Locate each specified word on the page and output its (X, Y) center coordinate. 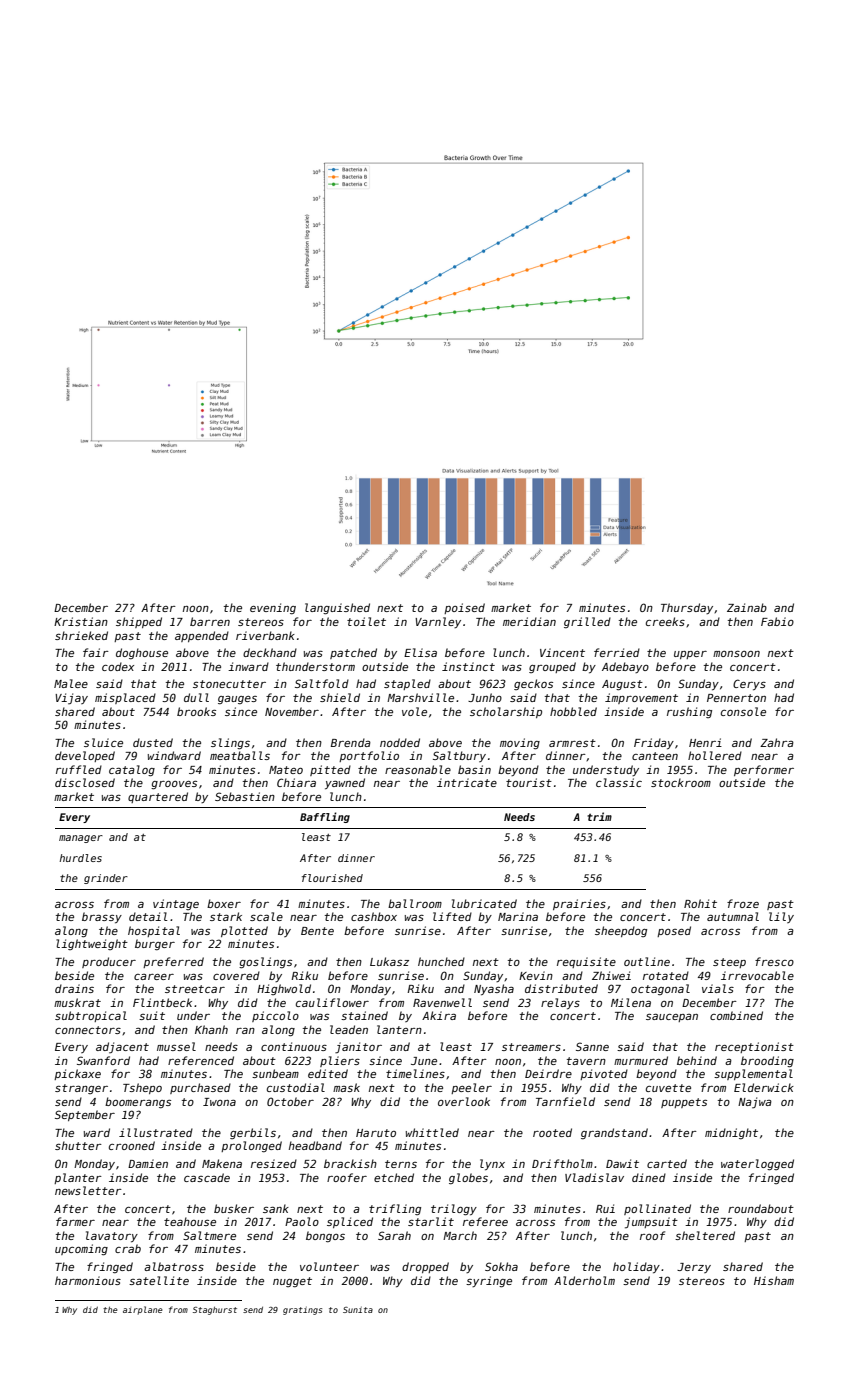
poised (464, 608)
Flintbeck (162, 1002)
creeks (665, 621)
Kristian (81, 621)
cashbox (374, 916)
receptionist (754, 1047)
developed (85, 756)
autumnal (733, 916)
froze (743, 903)
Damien (148, 1163)
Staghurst (215, 1310)
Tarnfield (565, 1101)
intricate (467, 782)
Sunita (358, 1310)
